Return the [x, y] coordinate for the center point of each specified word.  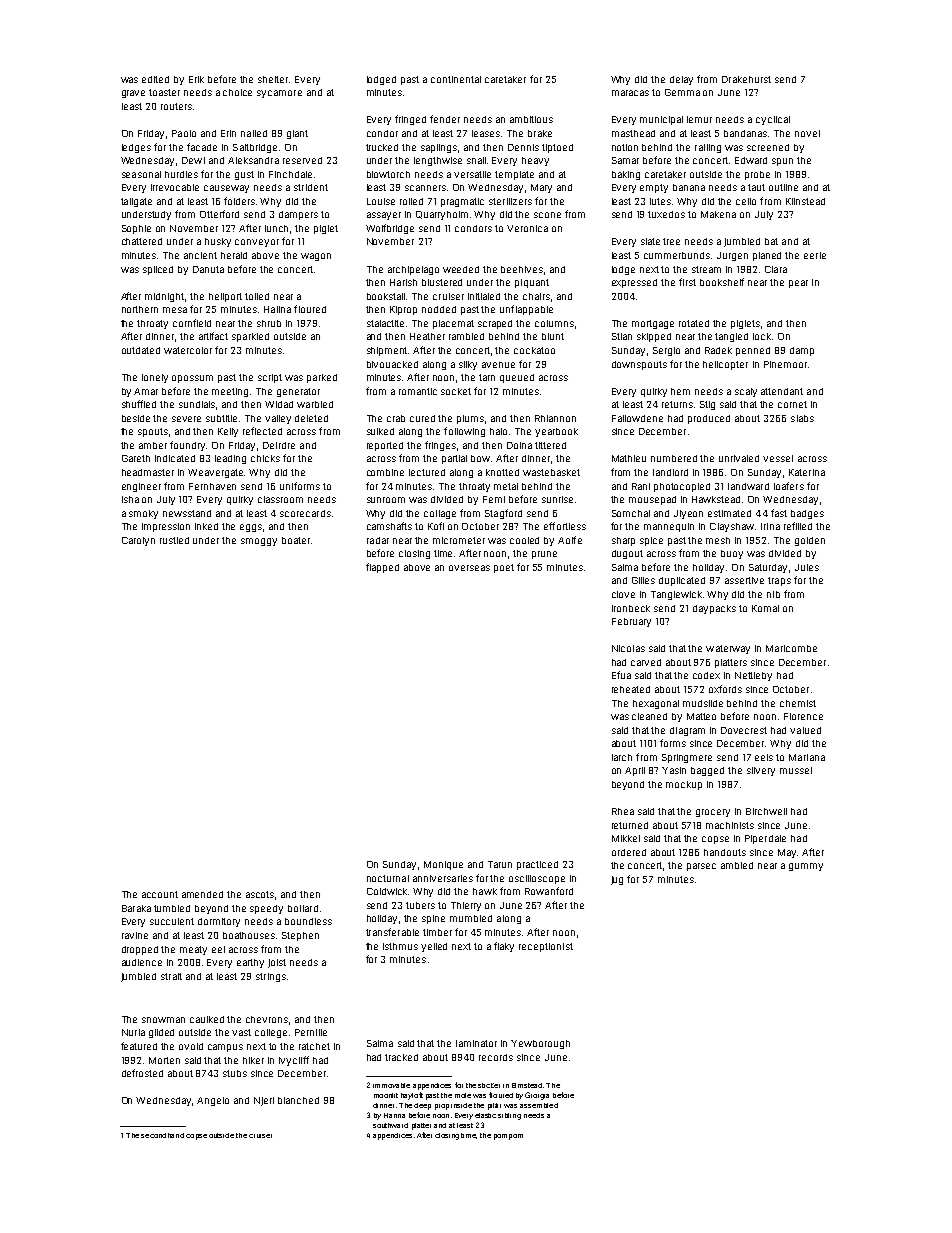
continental [456, 79]
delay [681, 80]
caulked [207, 1019]
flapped [382, 568]
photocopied [682, 487]
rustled [174, 540]
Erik [196, 79]
